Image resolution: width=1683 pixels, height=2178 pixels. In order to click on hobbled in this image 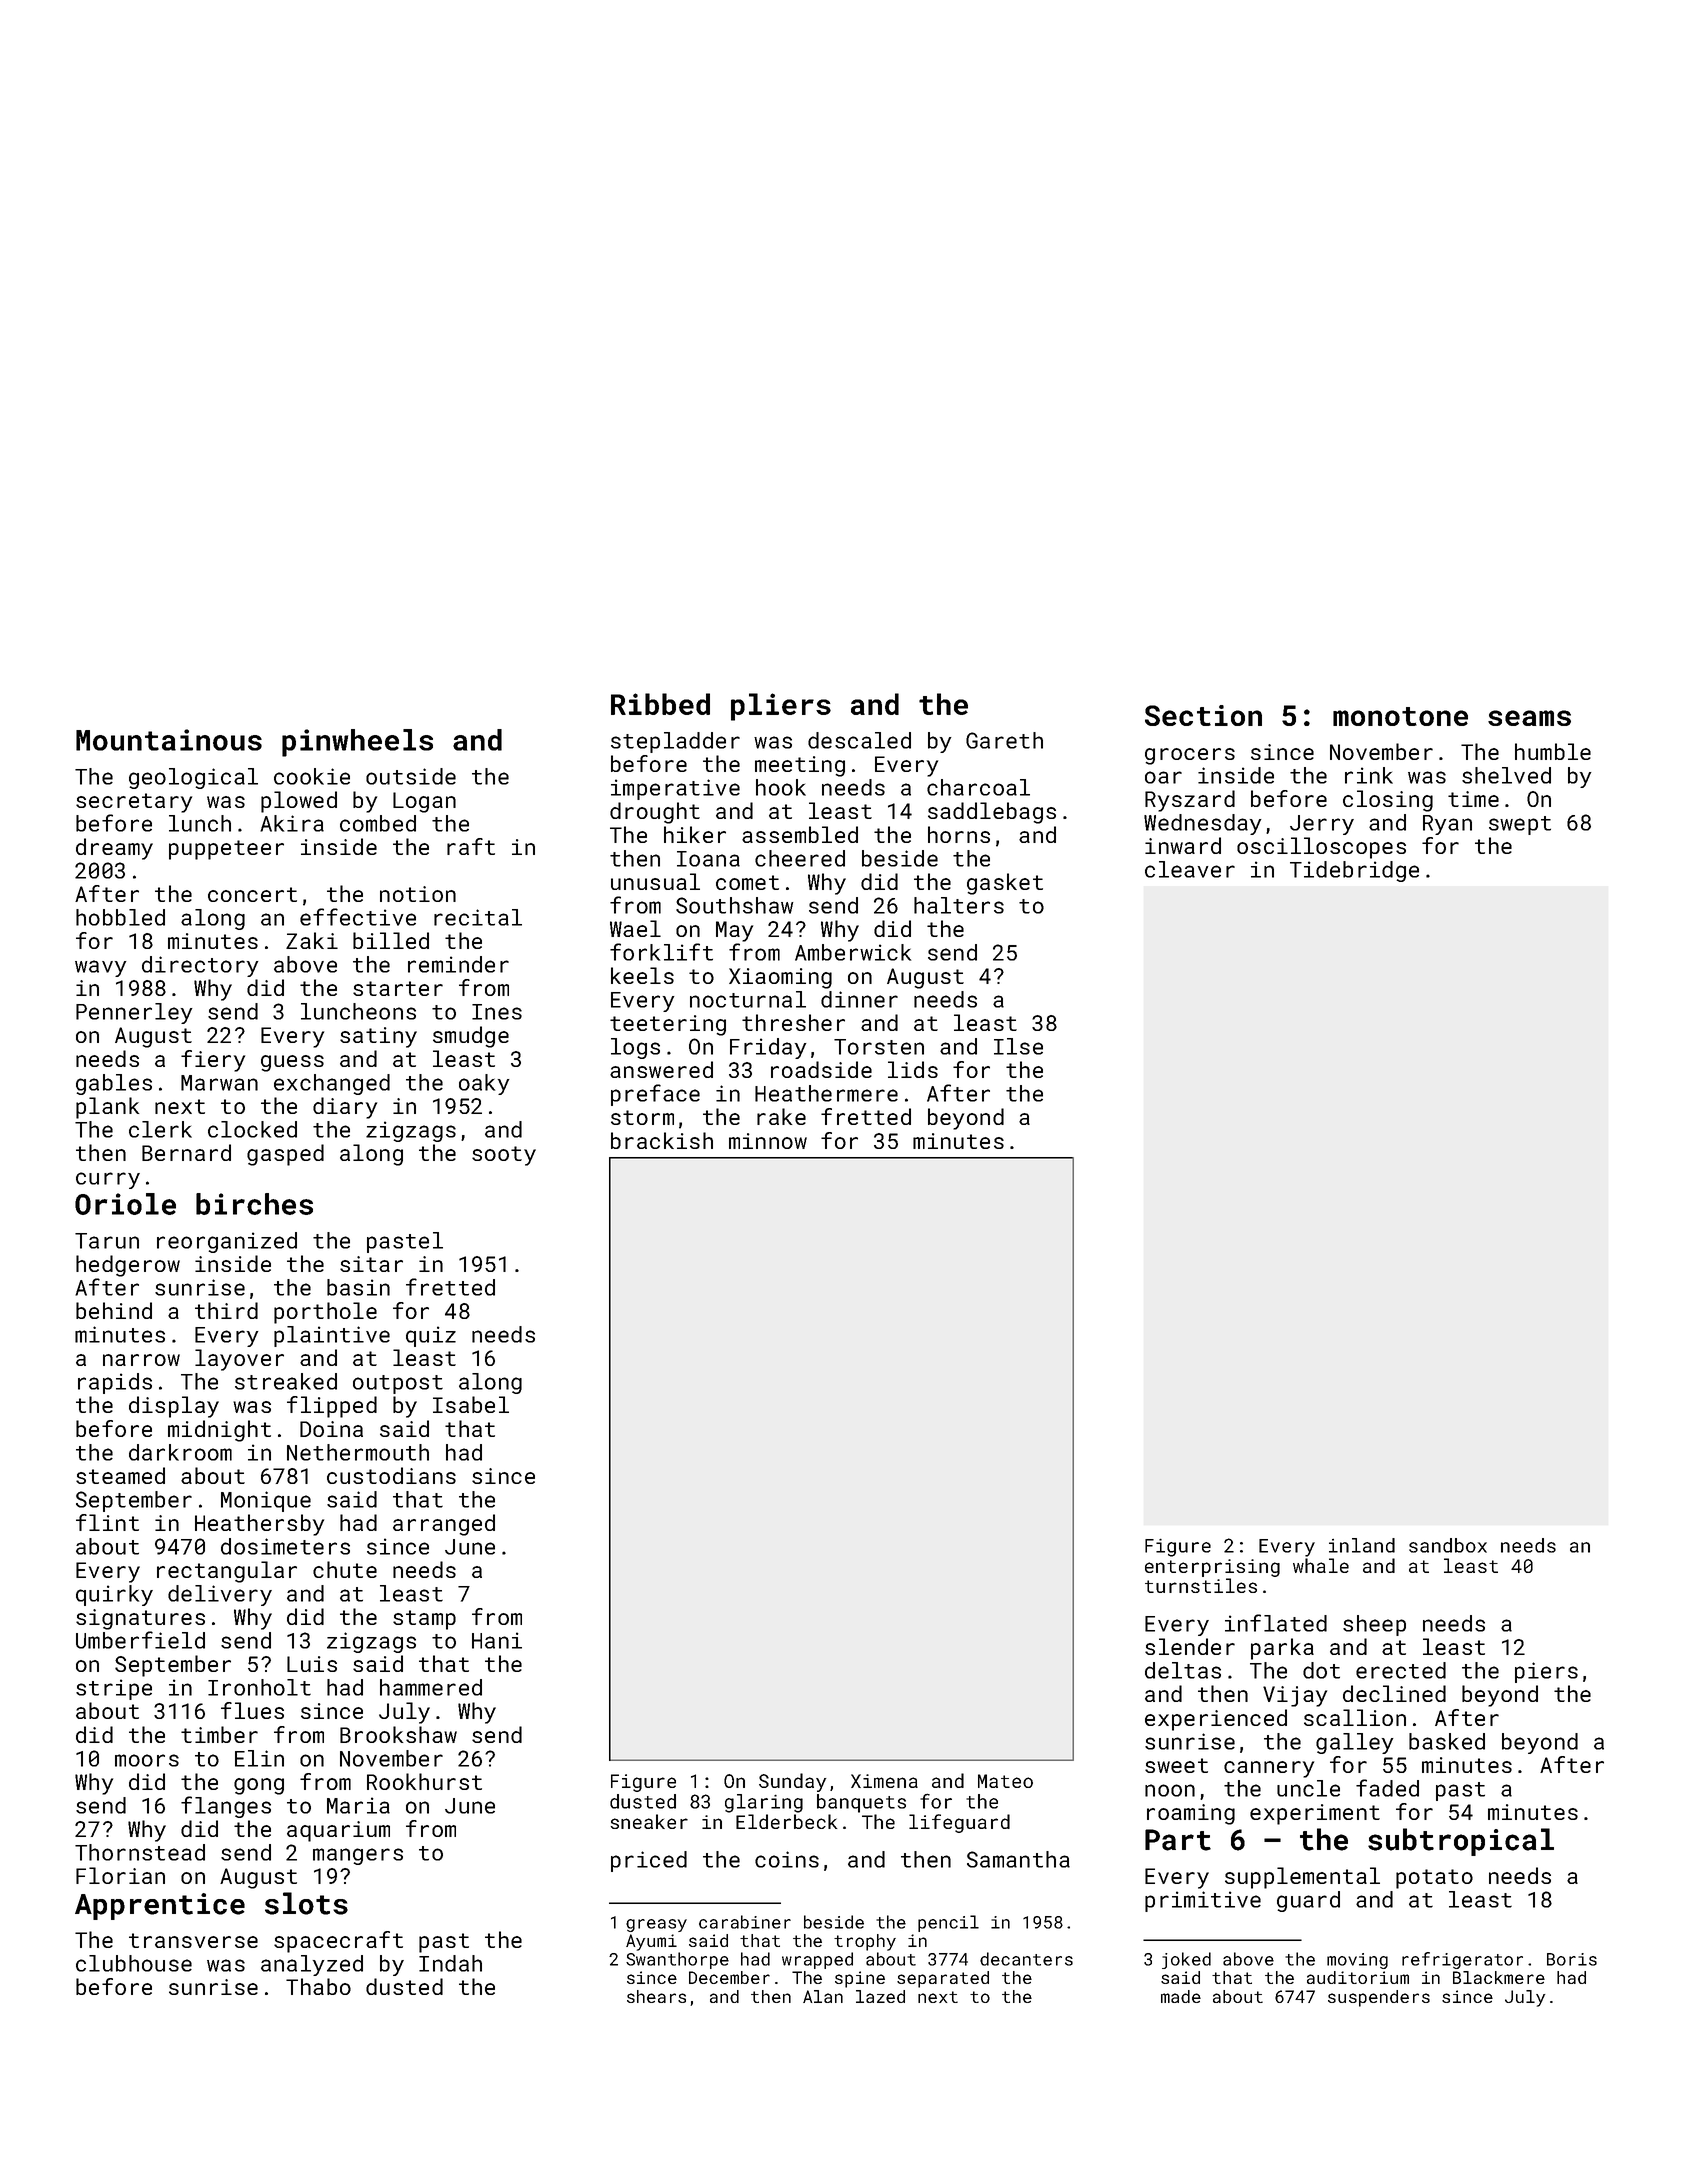, I will do `click(120, 917)`.
